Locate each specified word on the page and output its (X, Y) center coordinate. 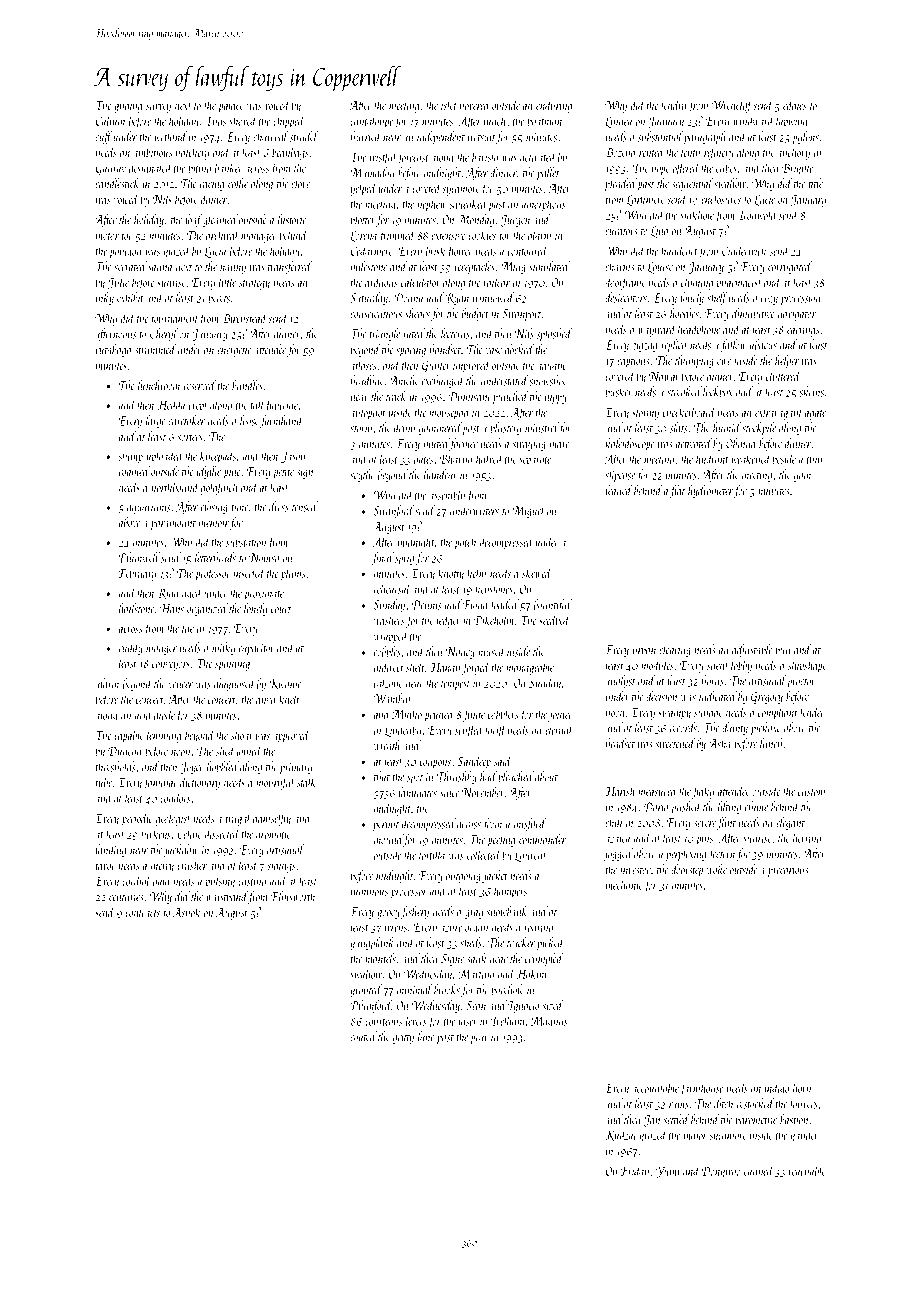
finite (474, 715)
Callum (110, 120)
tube (104, 782)
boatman (545, 120)
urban (644, 649)
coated (364, 1036)
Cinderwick (744, 250)
